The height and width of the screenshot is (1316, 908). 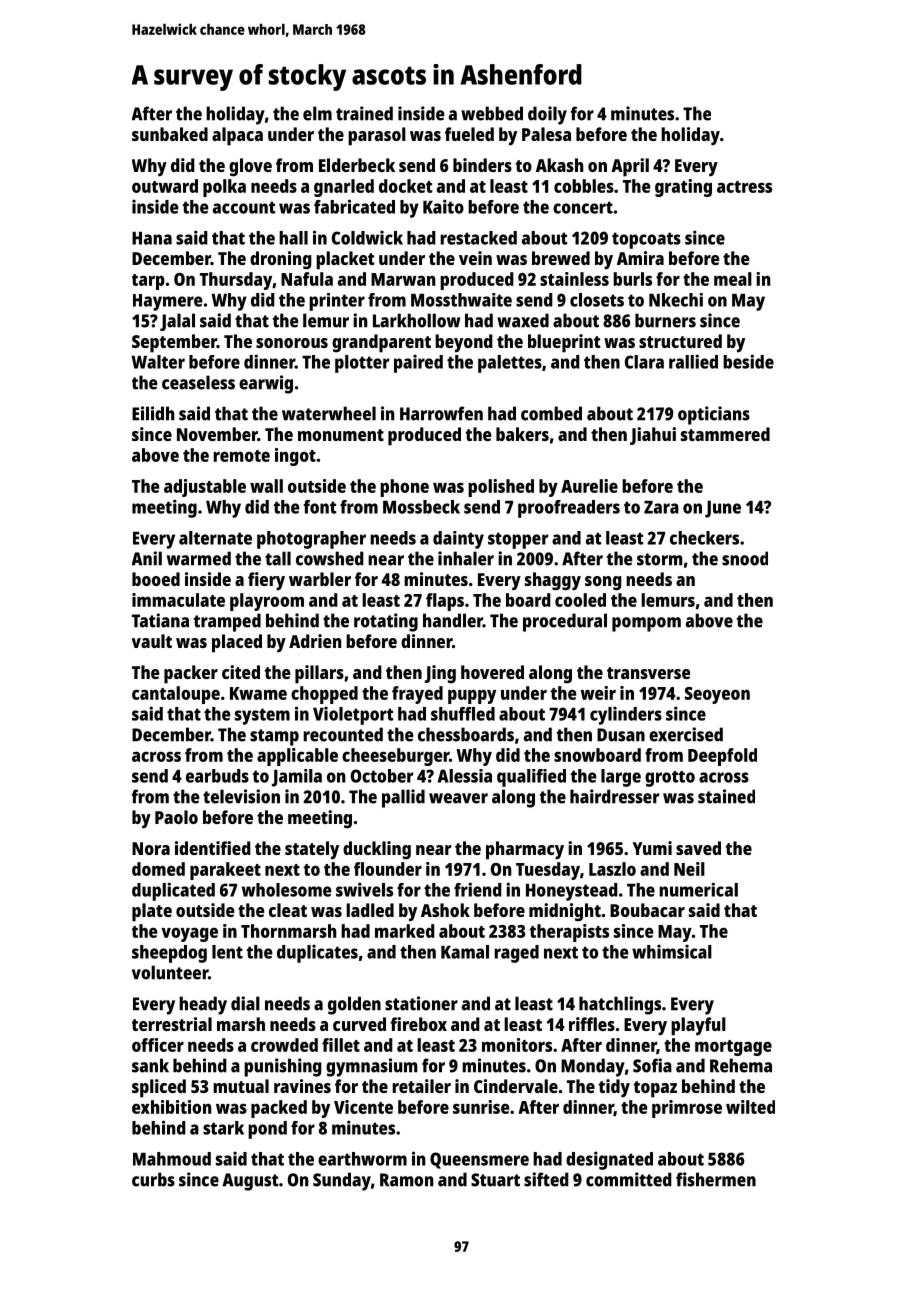 What do you see at coordinates (463, 714) in the screenshot?
I see `shuffled` at bounding box center [463, 714].
